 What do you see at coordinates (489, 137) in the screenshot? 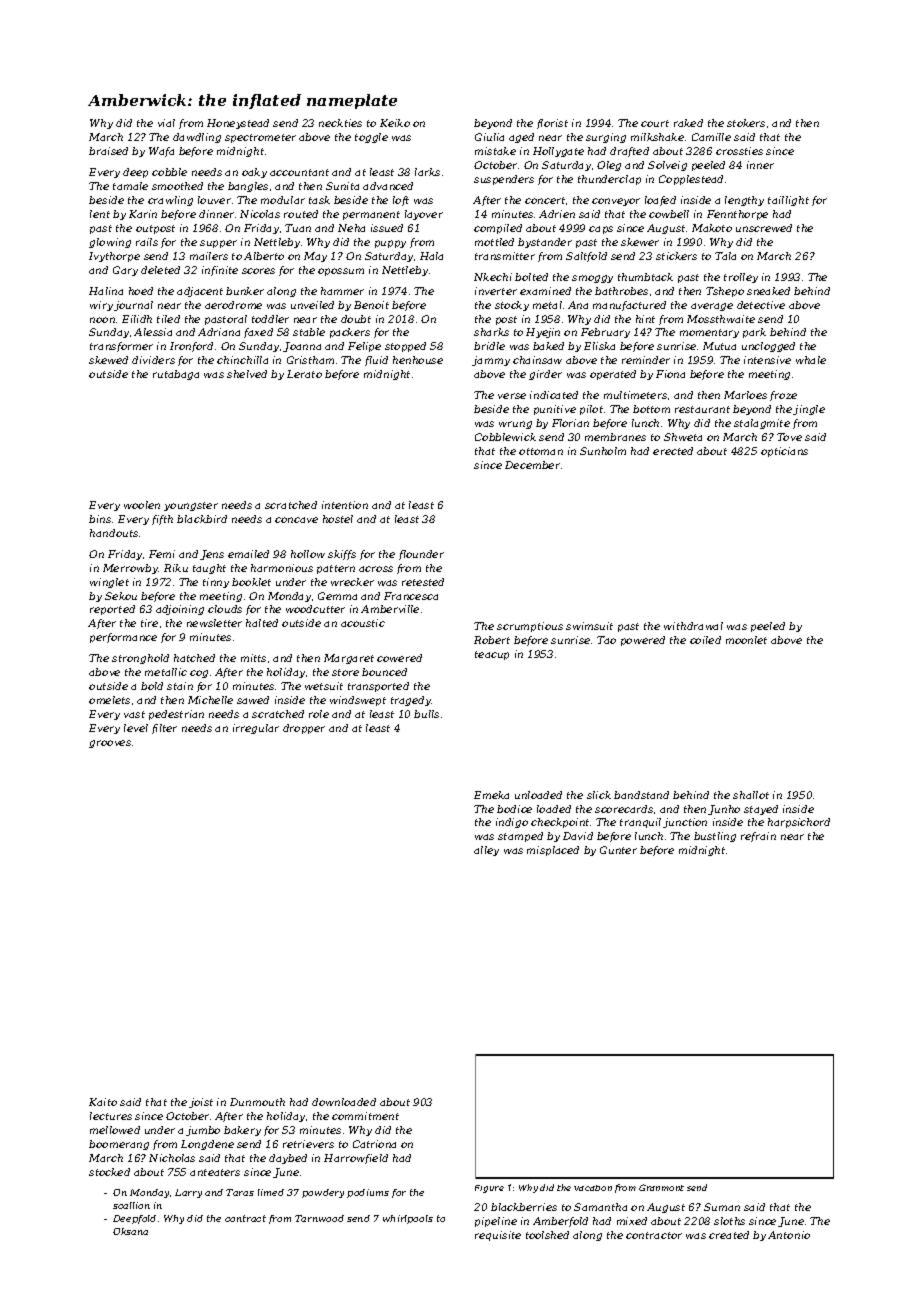
I see `Giulia` at bounding box center [489, 137].
